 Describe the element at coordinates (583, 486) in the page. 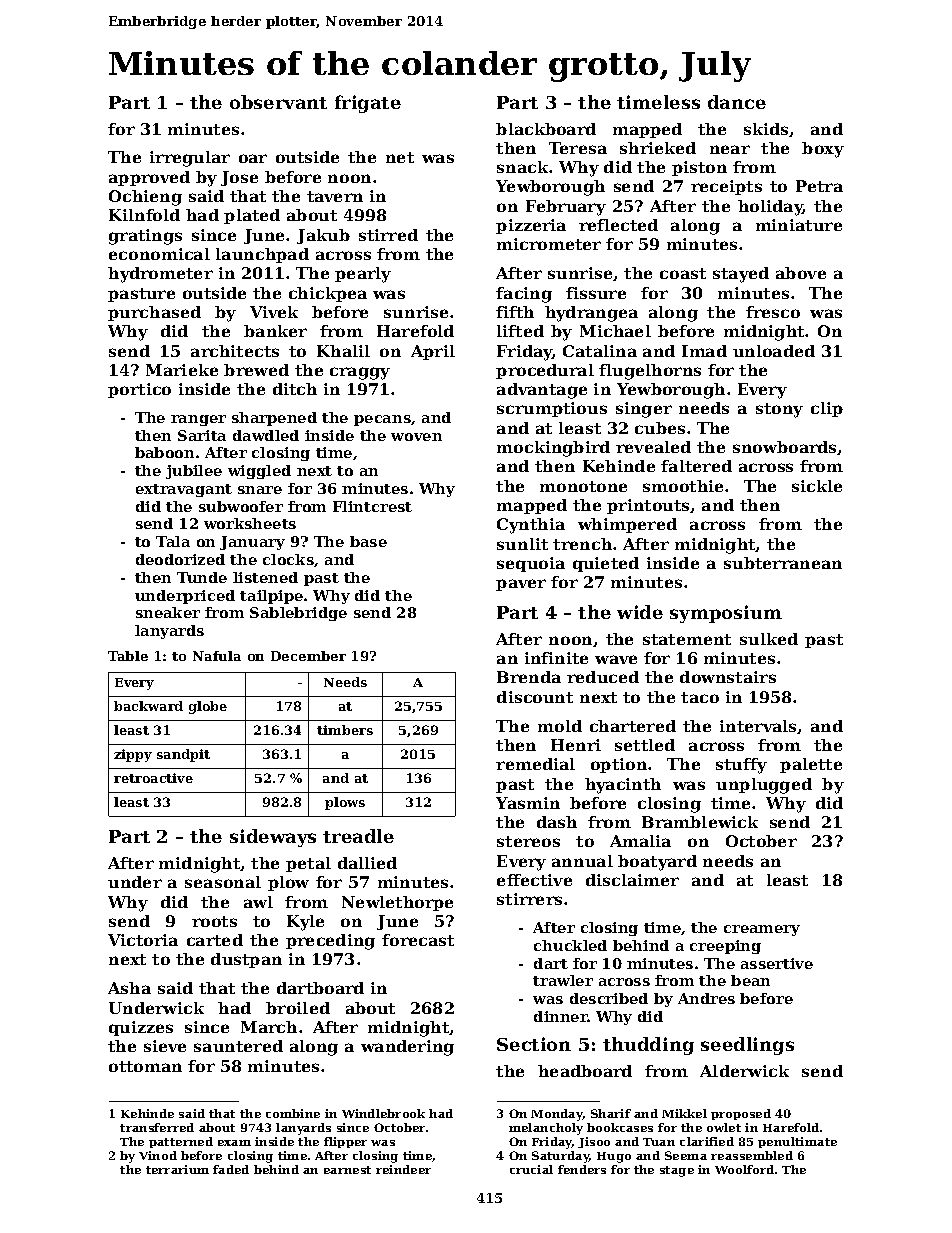

I see `monotone` at that location.
